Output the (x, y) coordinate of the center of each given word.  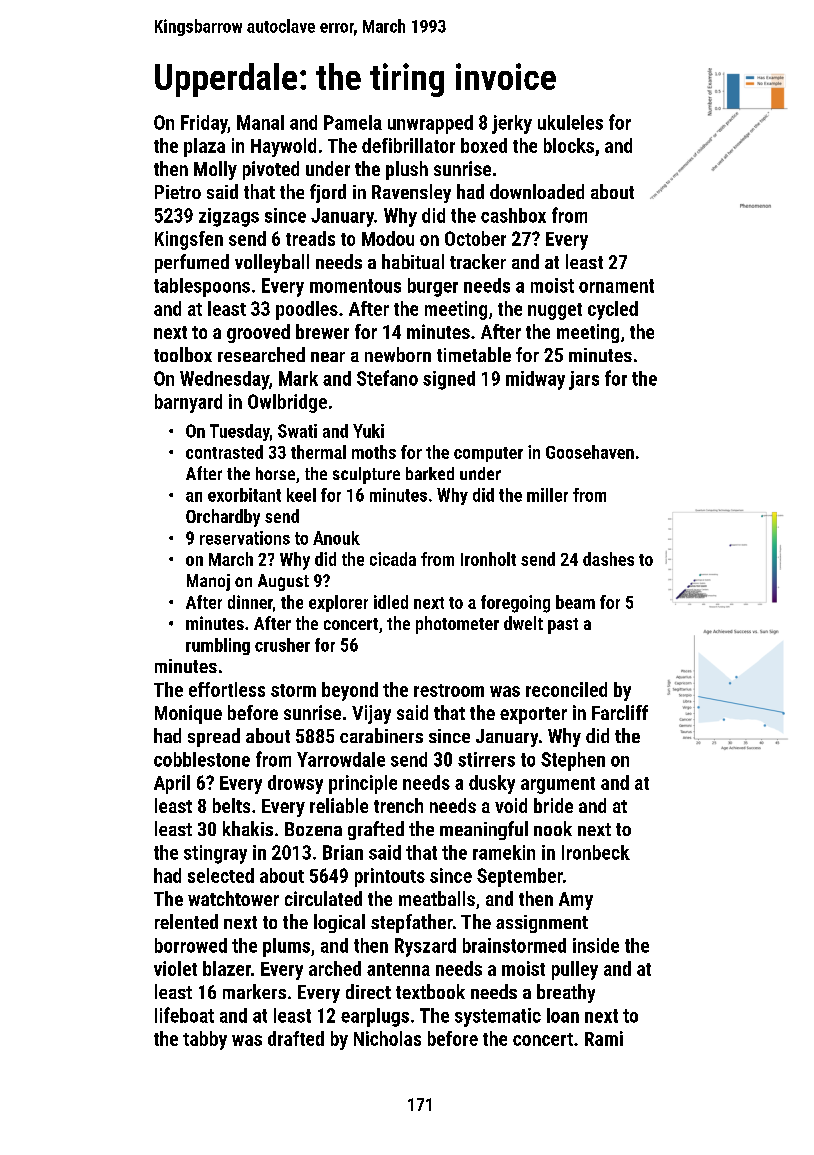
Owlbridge (287, 403)
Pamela (353, 122)
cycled (613, 310)
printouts (390, 877)
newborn (398, 354)
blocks (569, 145)
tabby (205, 1040)
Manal (260, 122)
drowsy (295, 784)
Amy (576, 901)
